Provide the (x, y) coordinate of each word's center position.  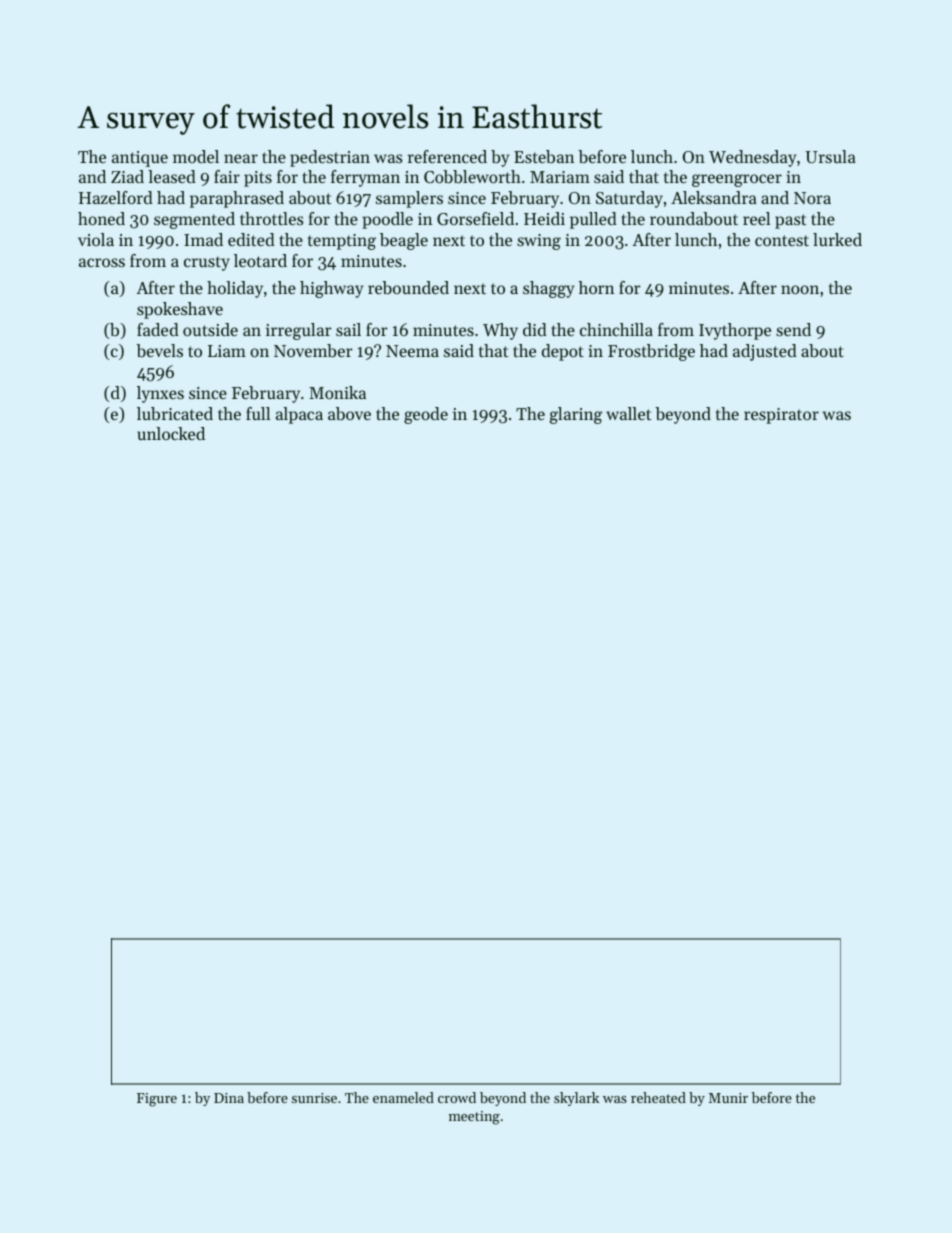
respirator (781, 416)
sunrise (314, 1098)
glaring (576, 415)
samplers (409, 199)
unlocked (171, 433)
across (102, 262)
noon (800, 289)
